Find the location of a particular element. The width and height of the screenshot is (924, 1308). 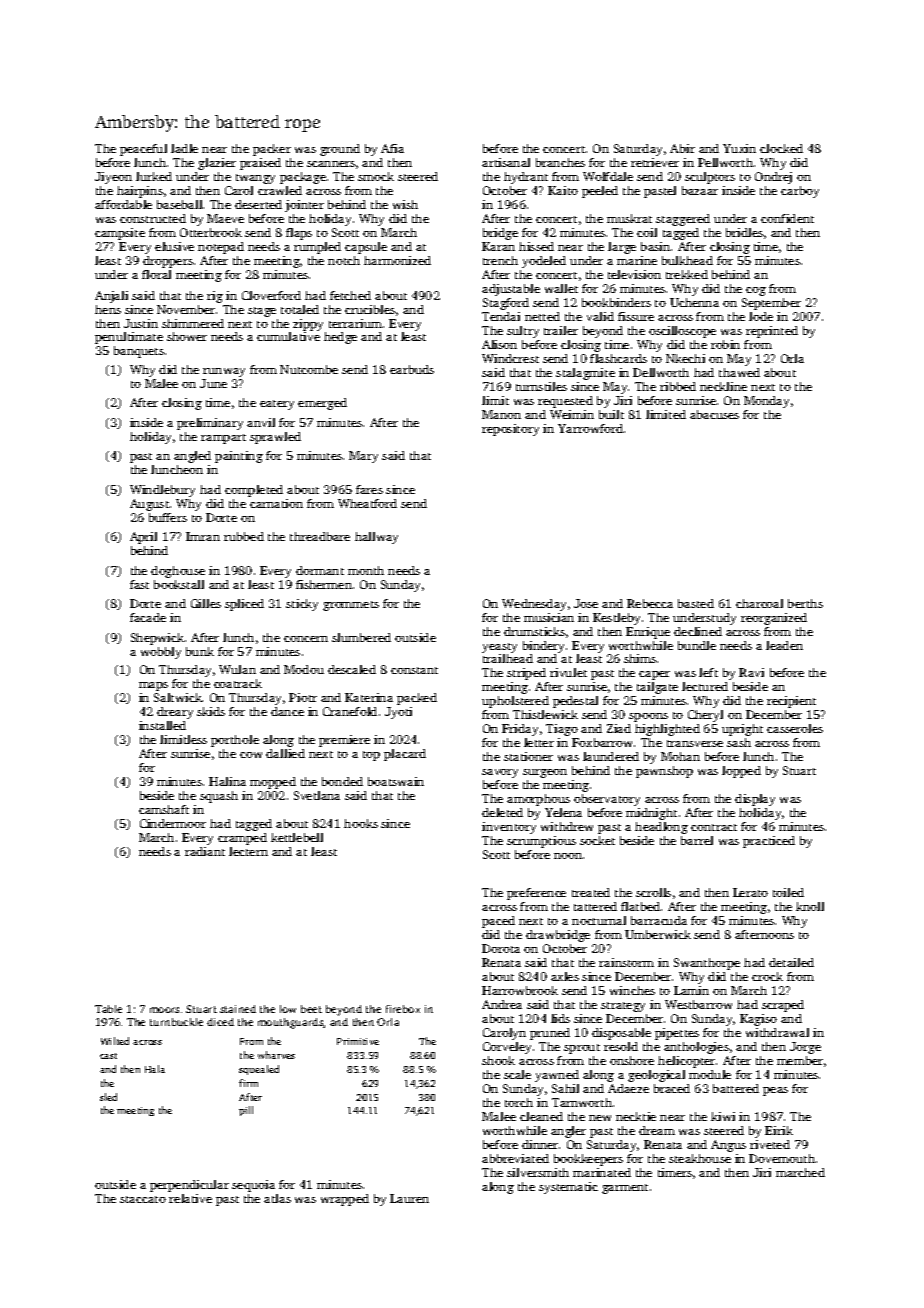

trench is located at coordinates (500, 260).
